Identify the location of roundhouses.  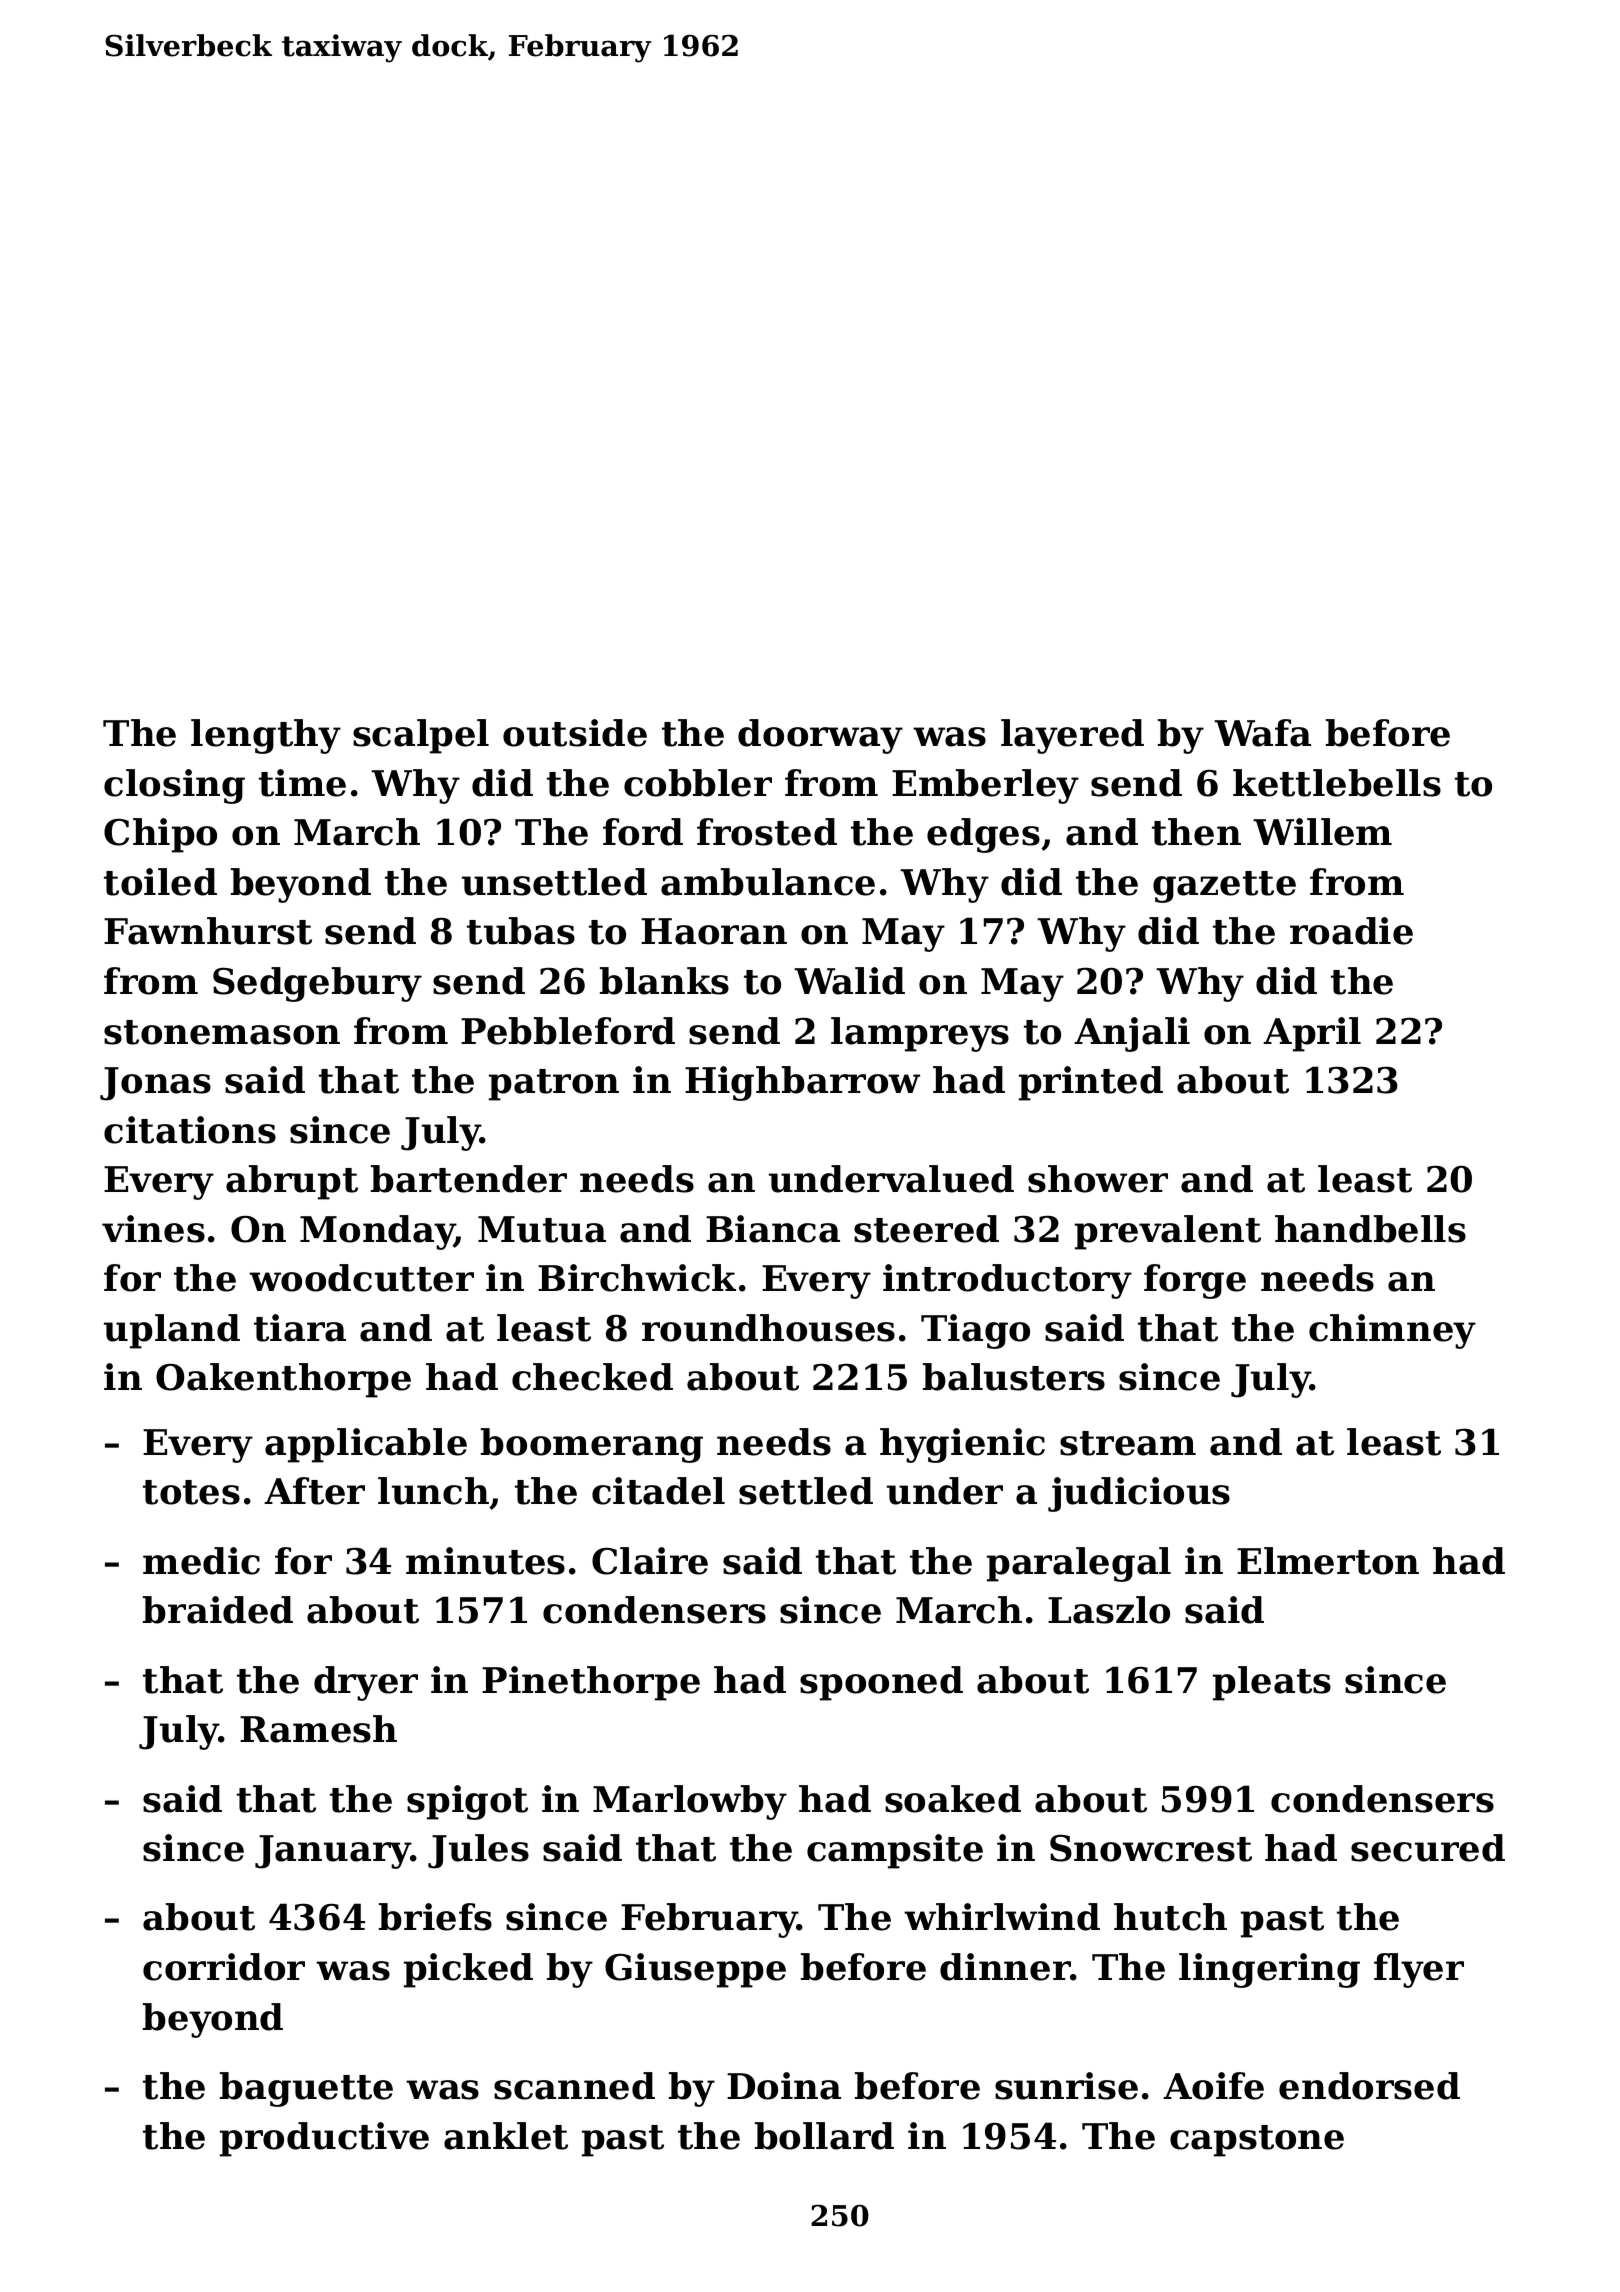
(768, 1328).
